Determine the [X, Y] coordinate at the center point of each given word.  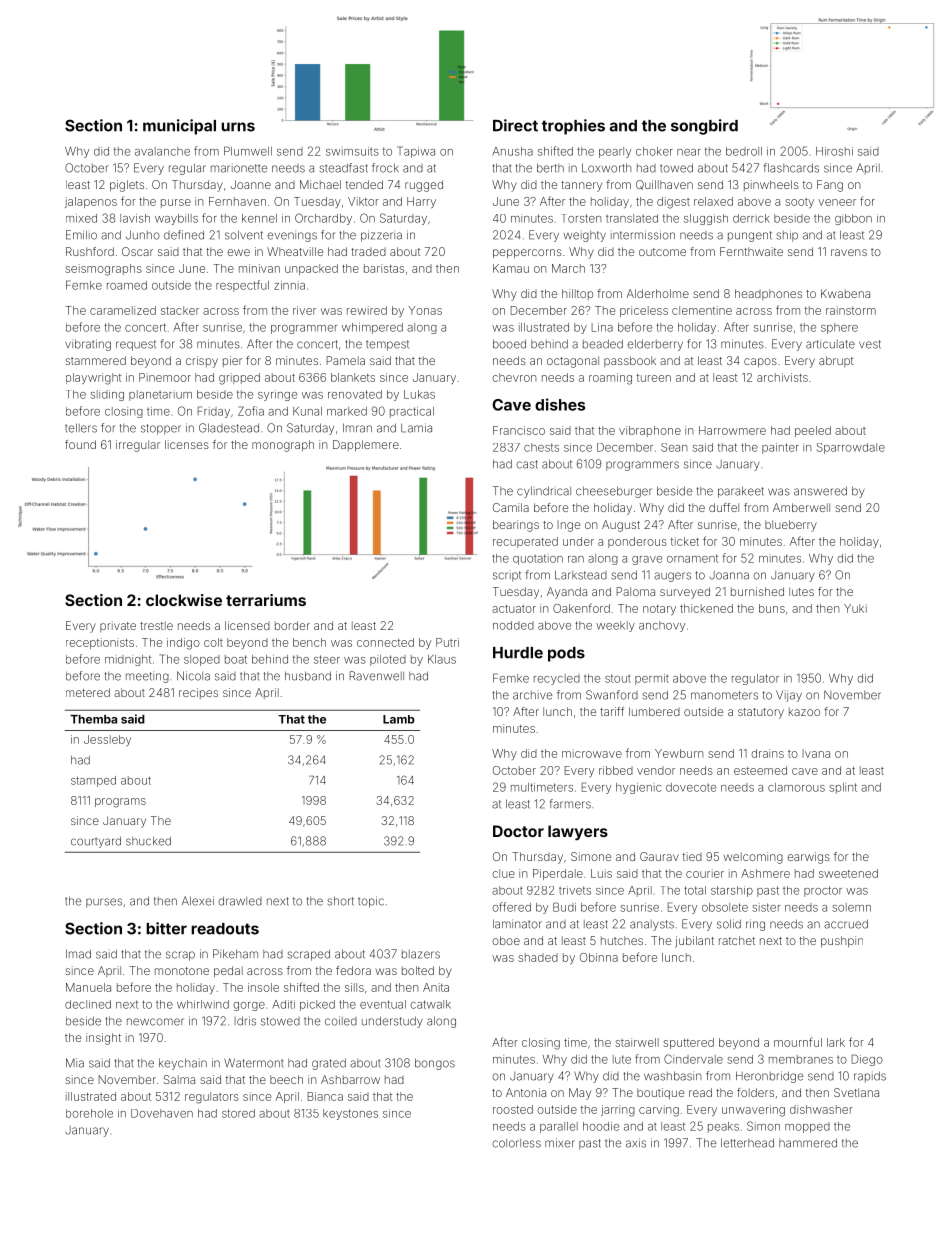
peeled [813, 431]
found [80, 444]
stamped [93, 781]
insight [103, 1039]
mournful [798, 1042]
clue [503, 873]
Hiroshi [834, 151]
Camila [511, 507]
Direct [515, 125]
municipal [179, 127]
